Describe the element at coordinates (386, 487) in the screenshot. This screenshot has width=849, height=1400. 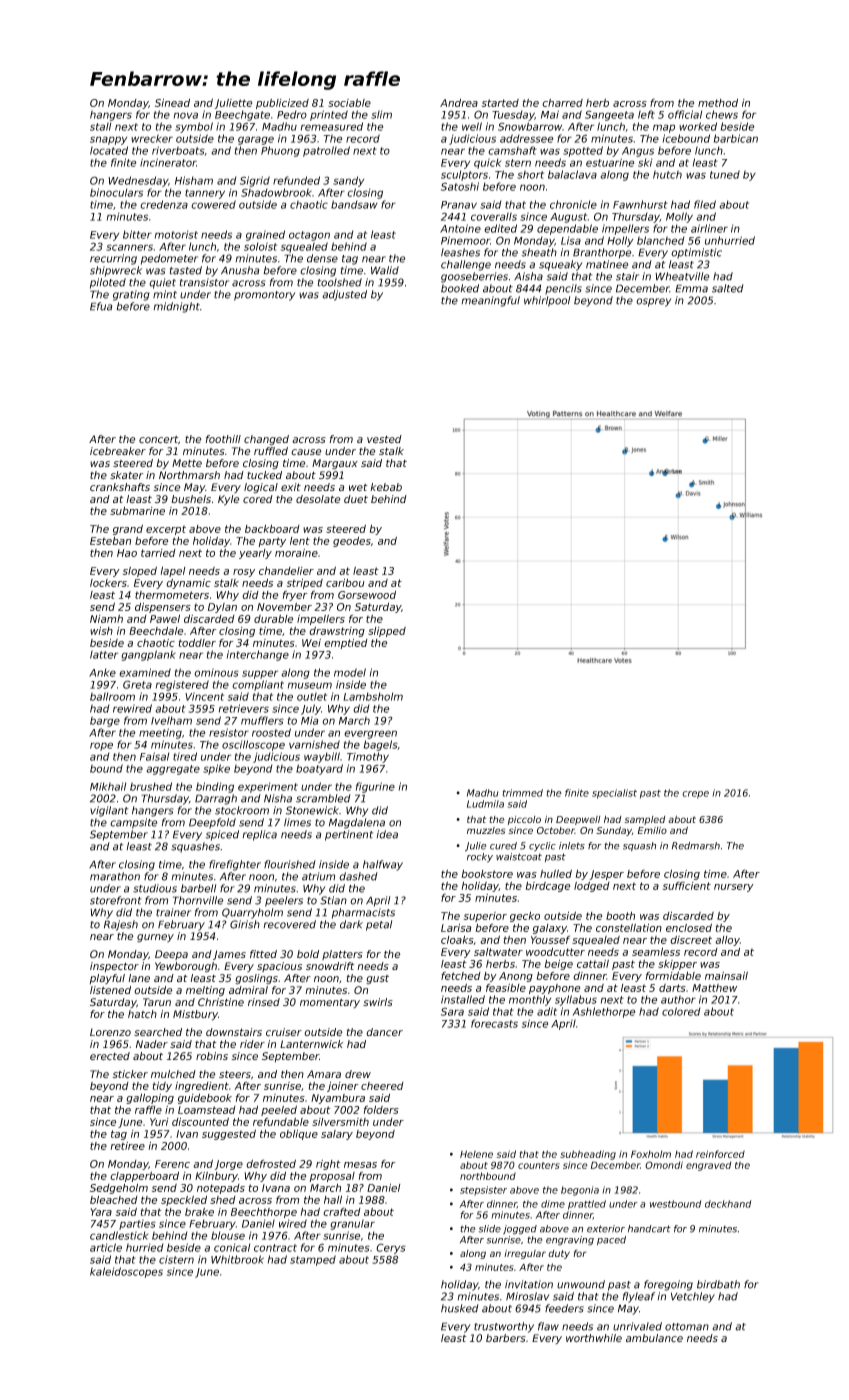
I see `kebab` at that location.
